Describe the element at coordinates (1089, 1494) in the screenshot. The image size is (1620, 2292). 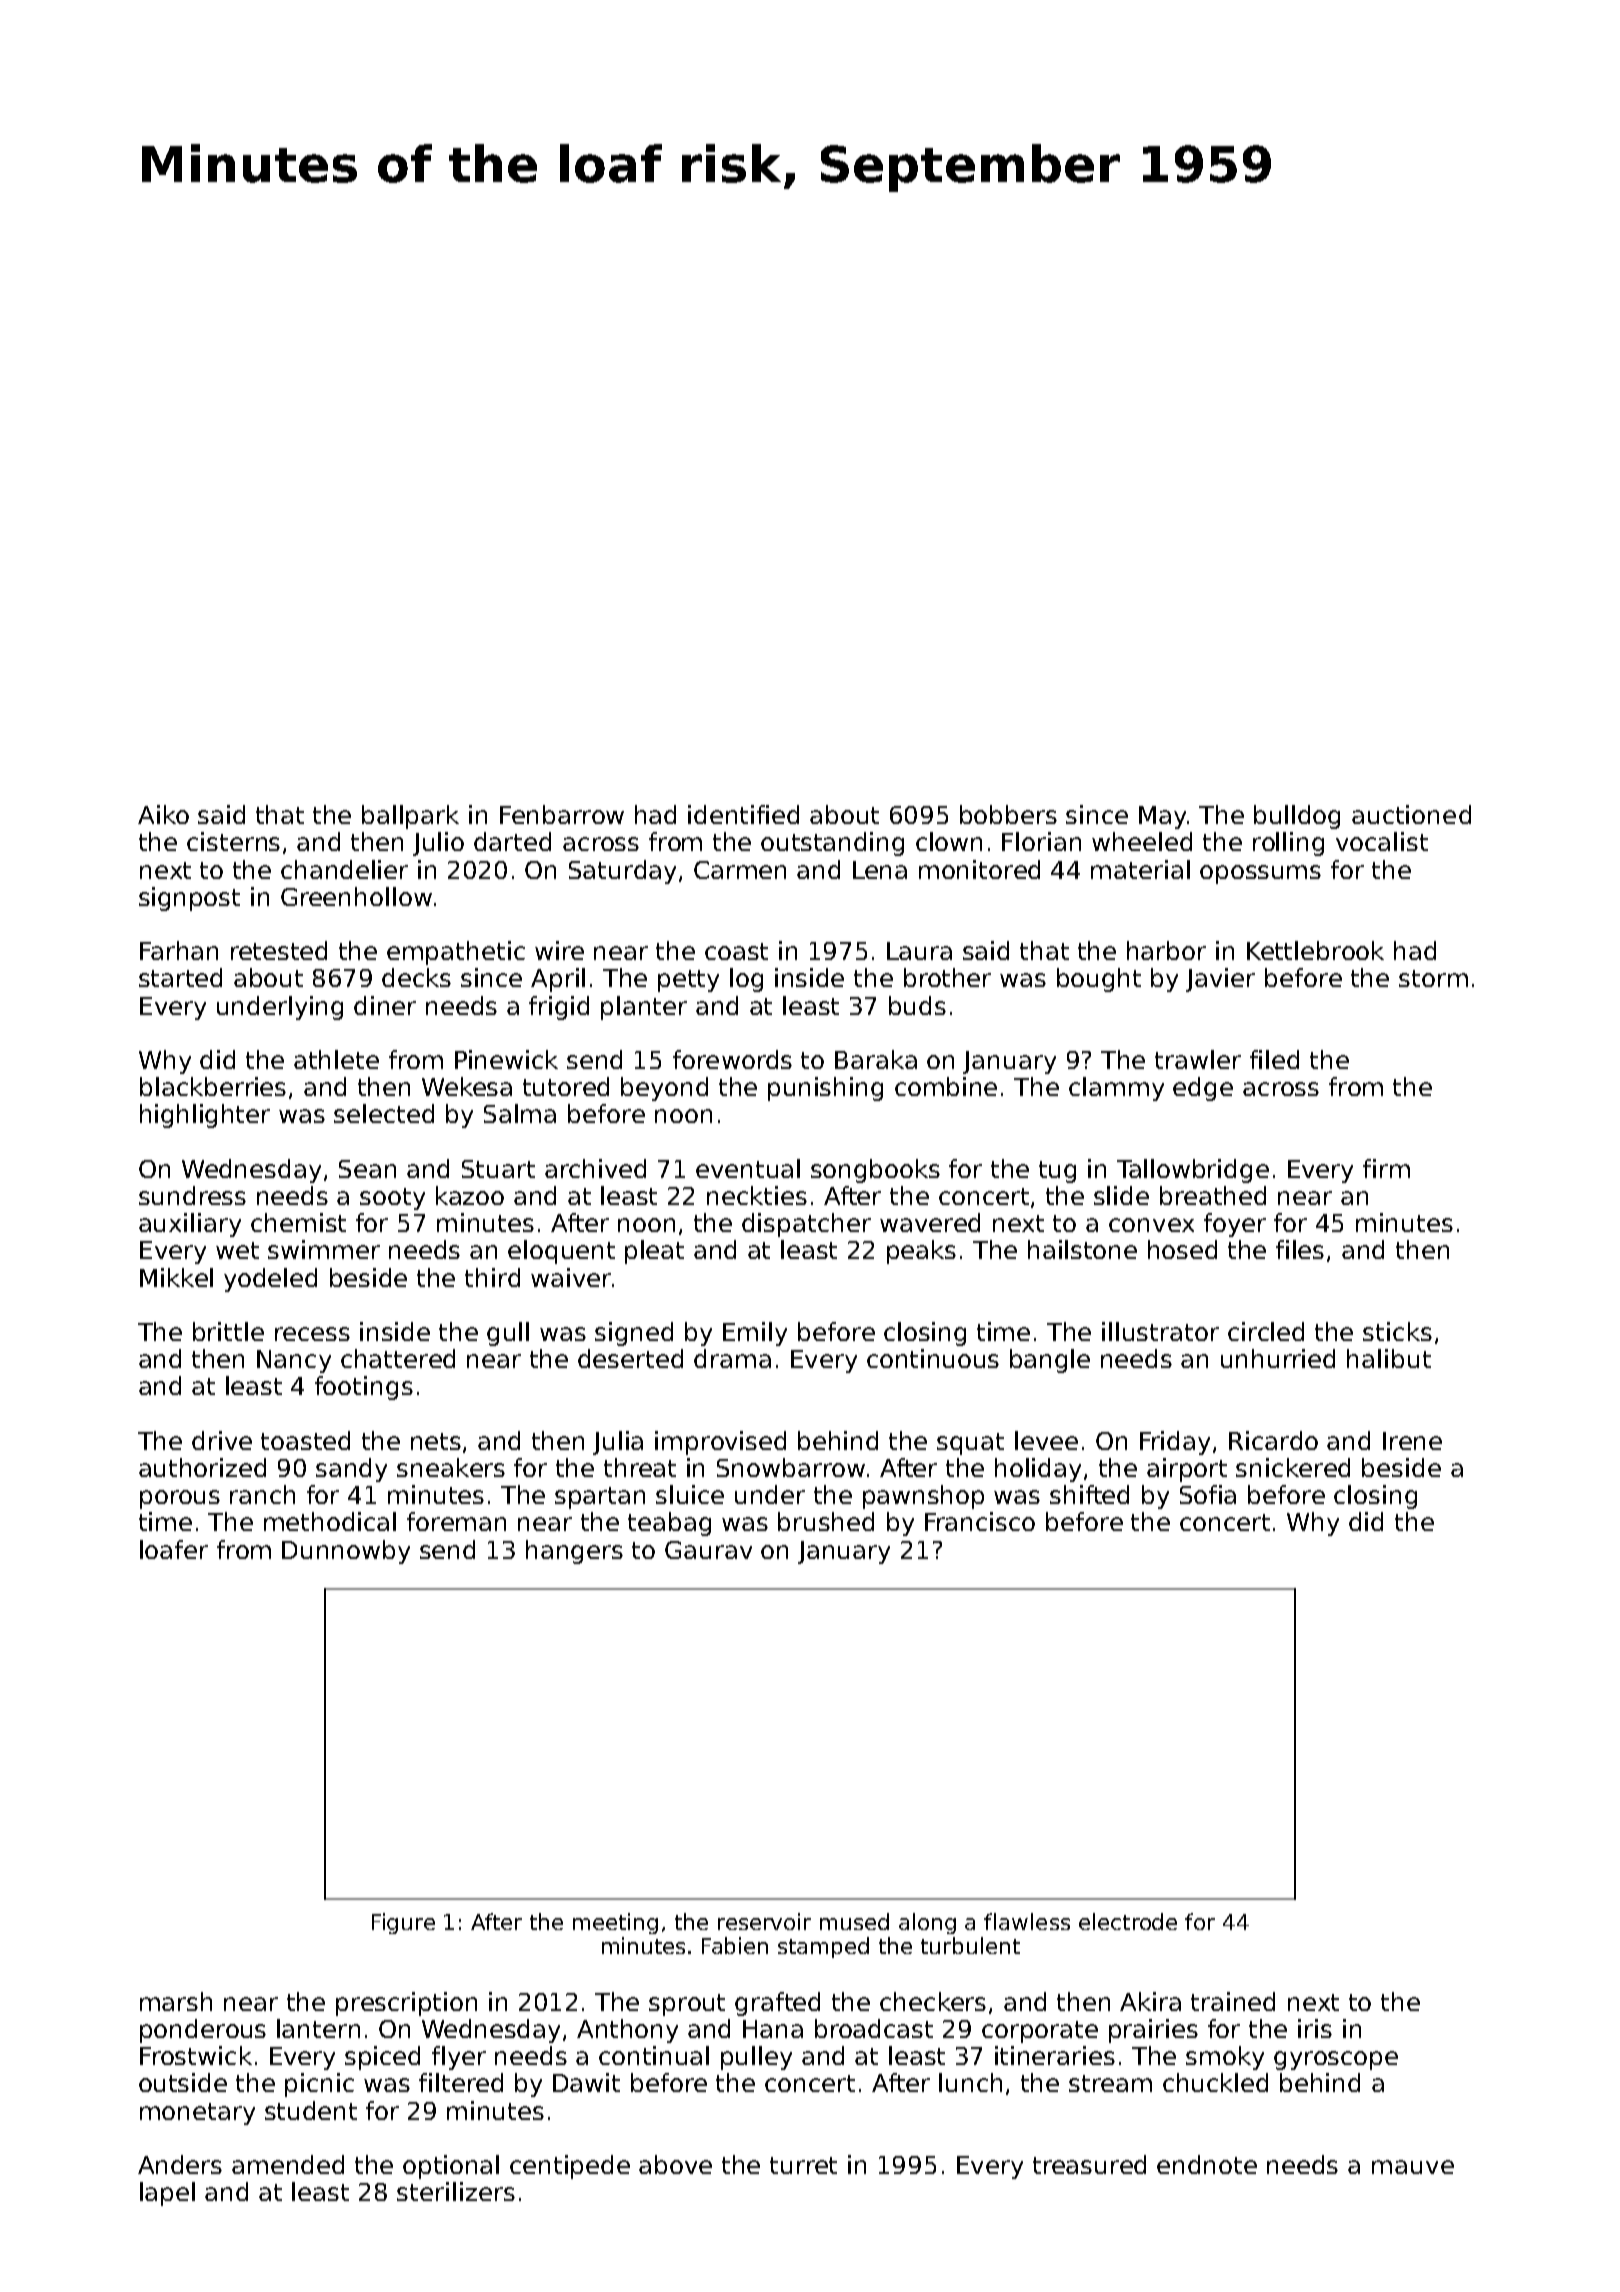
I see `shifted` at that location.
